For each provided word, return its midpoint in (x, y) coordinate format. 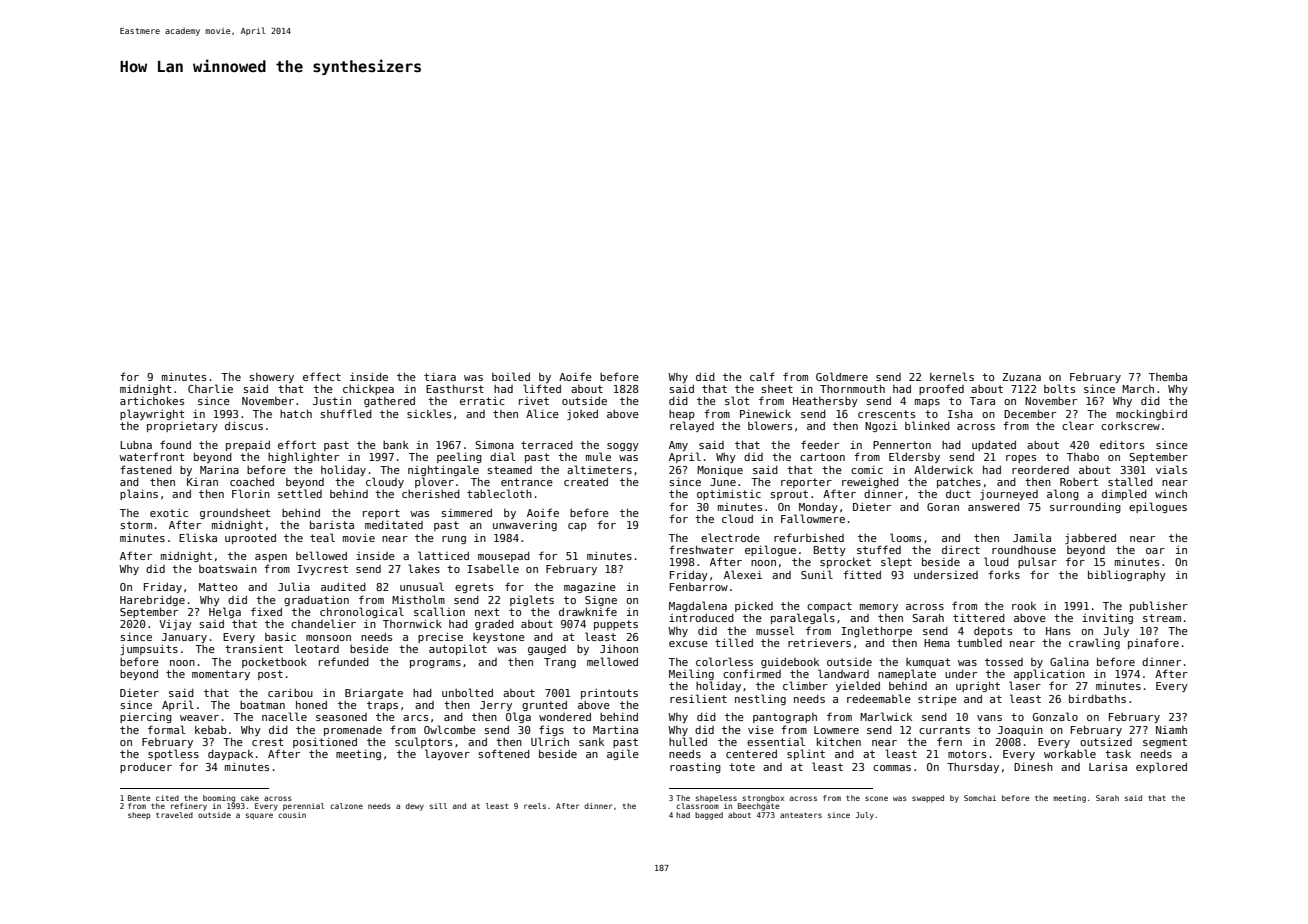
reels (535, 806)
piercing (146, 718)
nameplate (907, 674)
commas (892, 768)
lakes (424, 568)
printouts (609, 694)
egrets (474, 588)
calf (762, 376)
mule (598, 456)
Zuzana (1021, 377)
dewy (414, 807)
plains (139, 494)
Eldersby (914, 457)
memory (879, 608)
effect (322, 376)
